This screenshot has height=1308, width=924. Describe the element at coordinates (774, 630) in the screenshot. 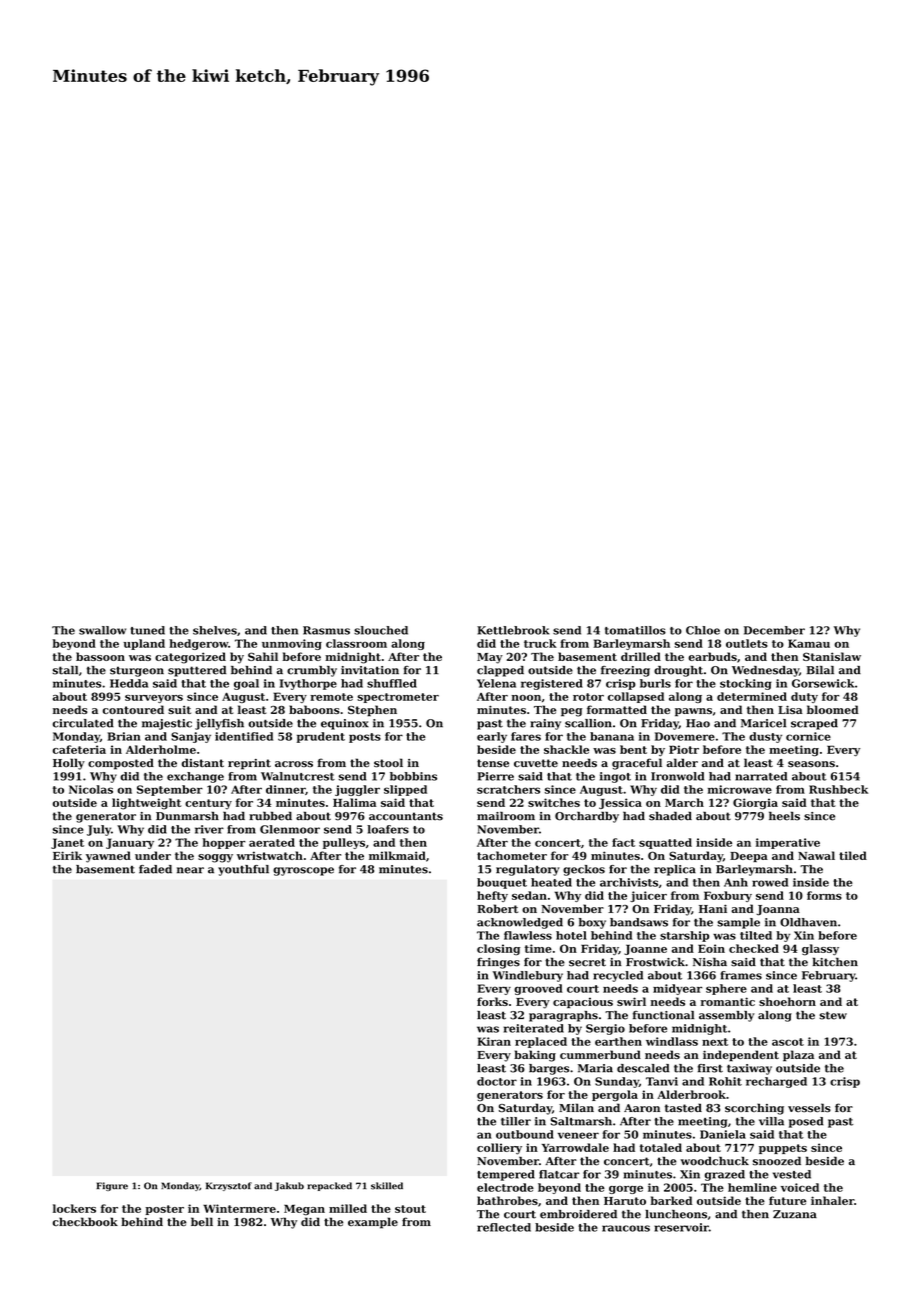

I see `December` at that location.
